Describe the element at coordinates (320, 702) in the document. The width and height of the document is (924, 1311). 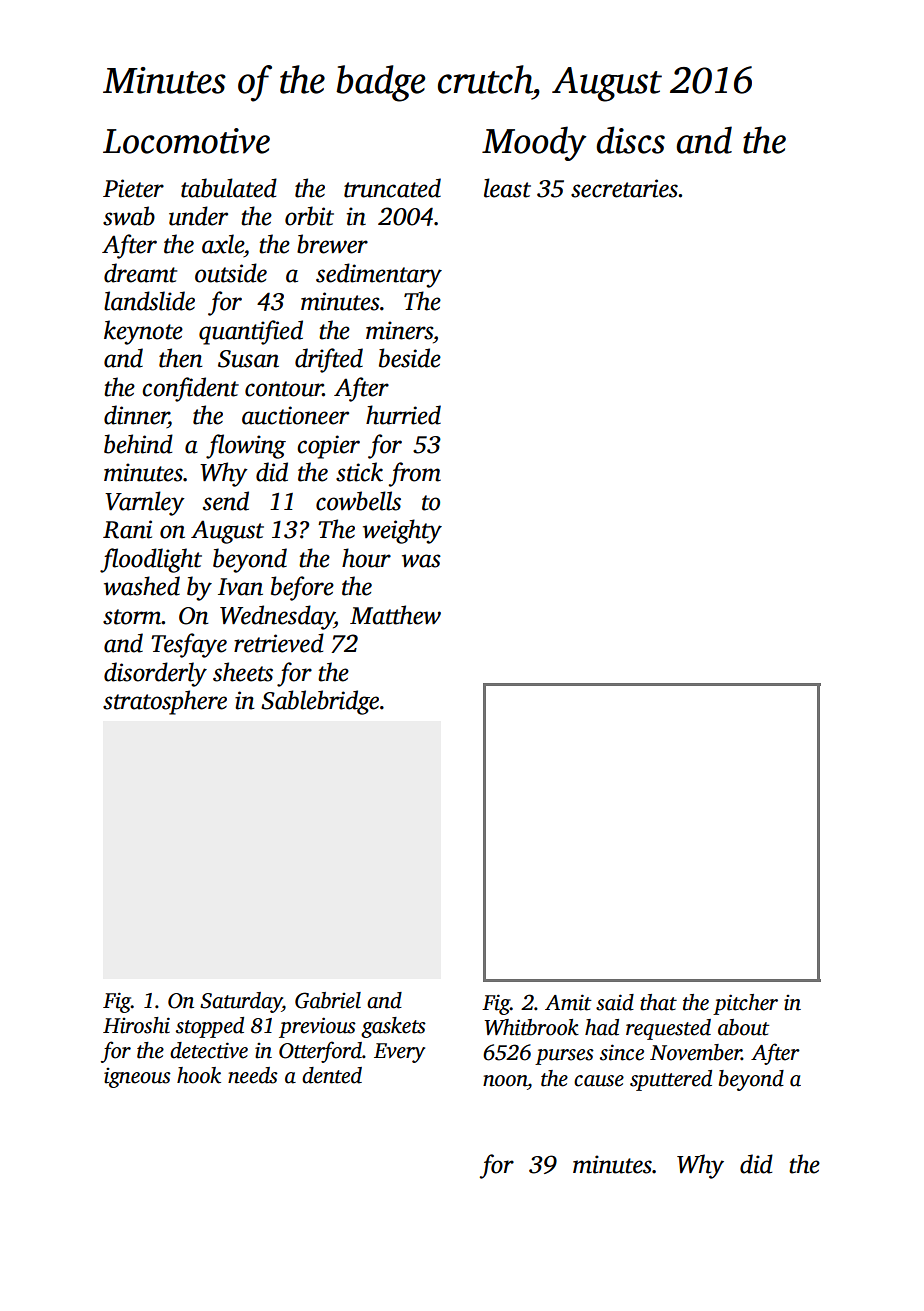
I see `Sablebridge` at that location.
